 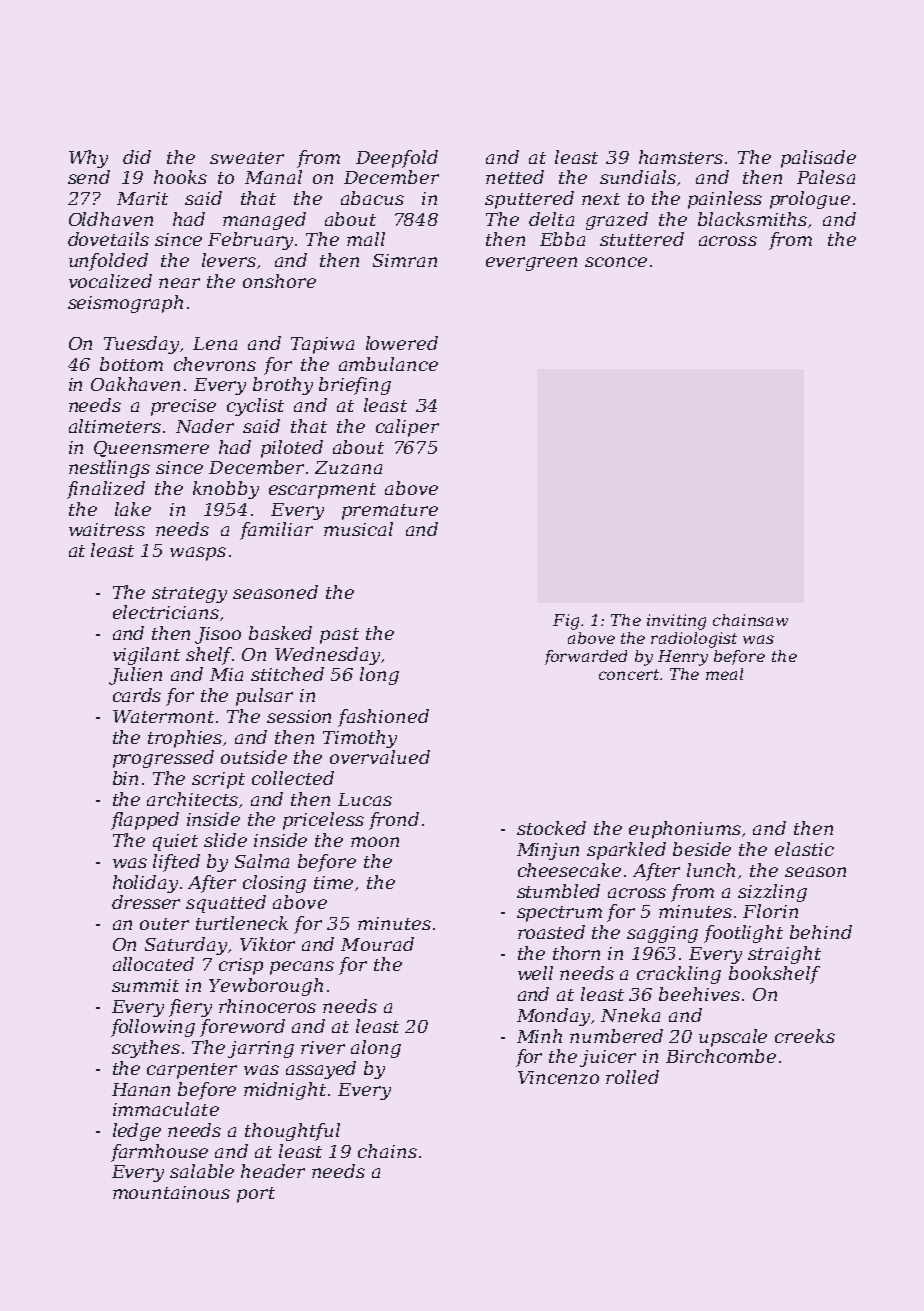 I want to click on holiday, so click(x=145, y=884).
